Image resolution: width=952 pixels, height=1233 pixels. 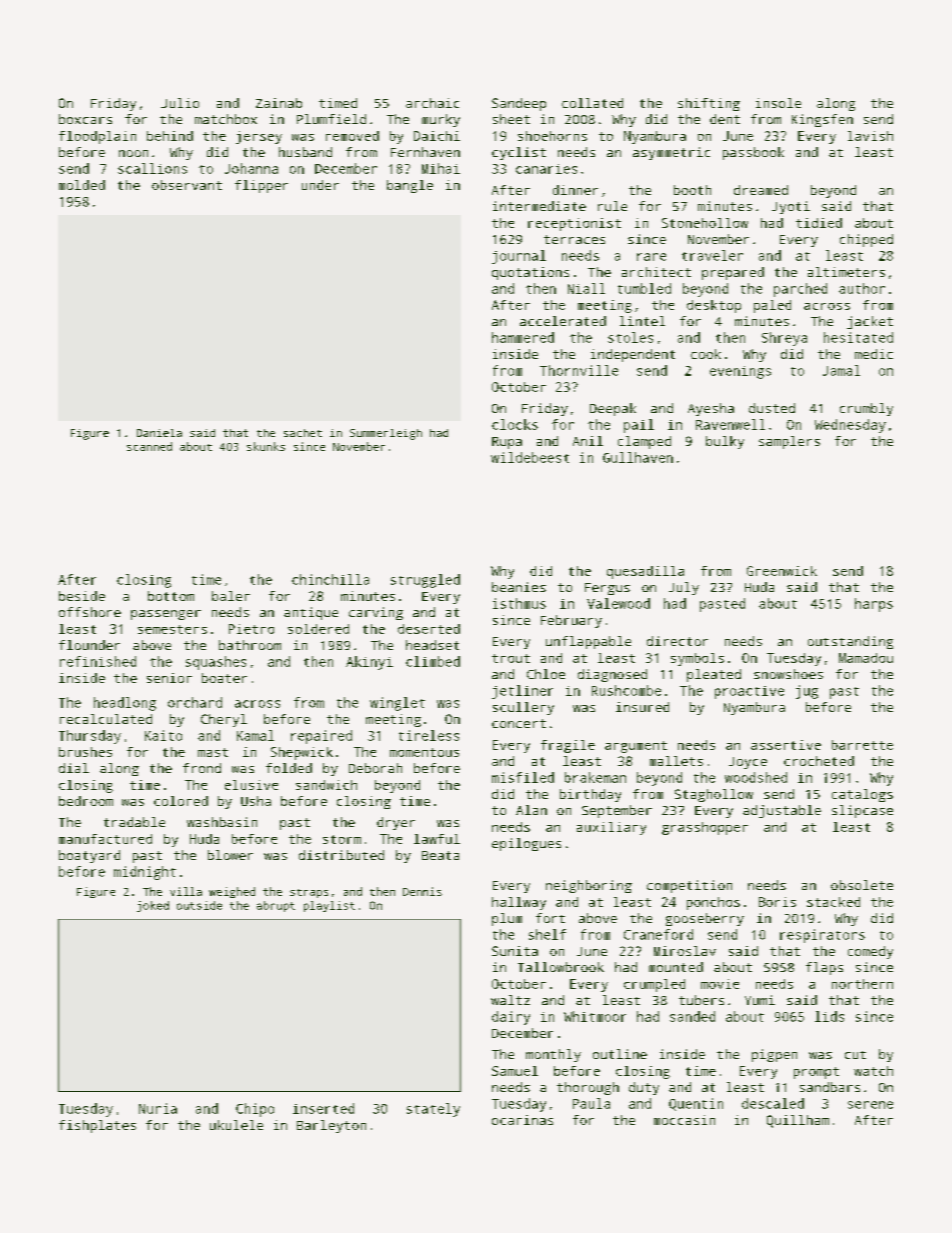 What do you see at coordinates (862, 984) in the document?
I see `northern` at bounding box center [862, 984].
